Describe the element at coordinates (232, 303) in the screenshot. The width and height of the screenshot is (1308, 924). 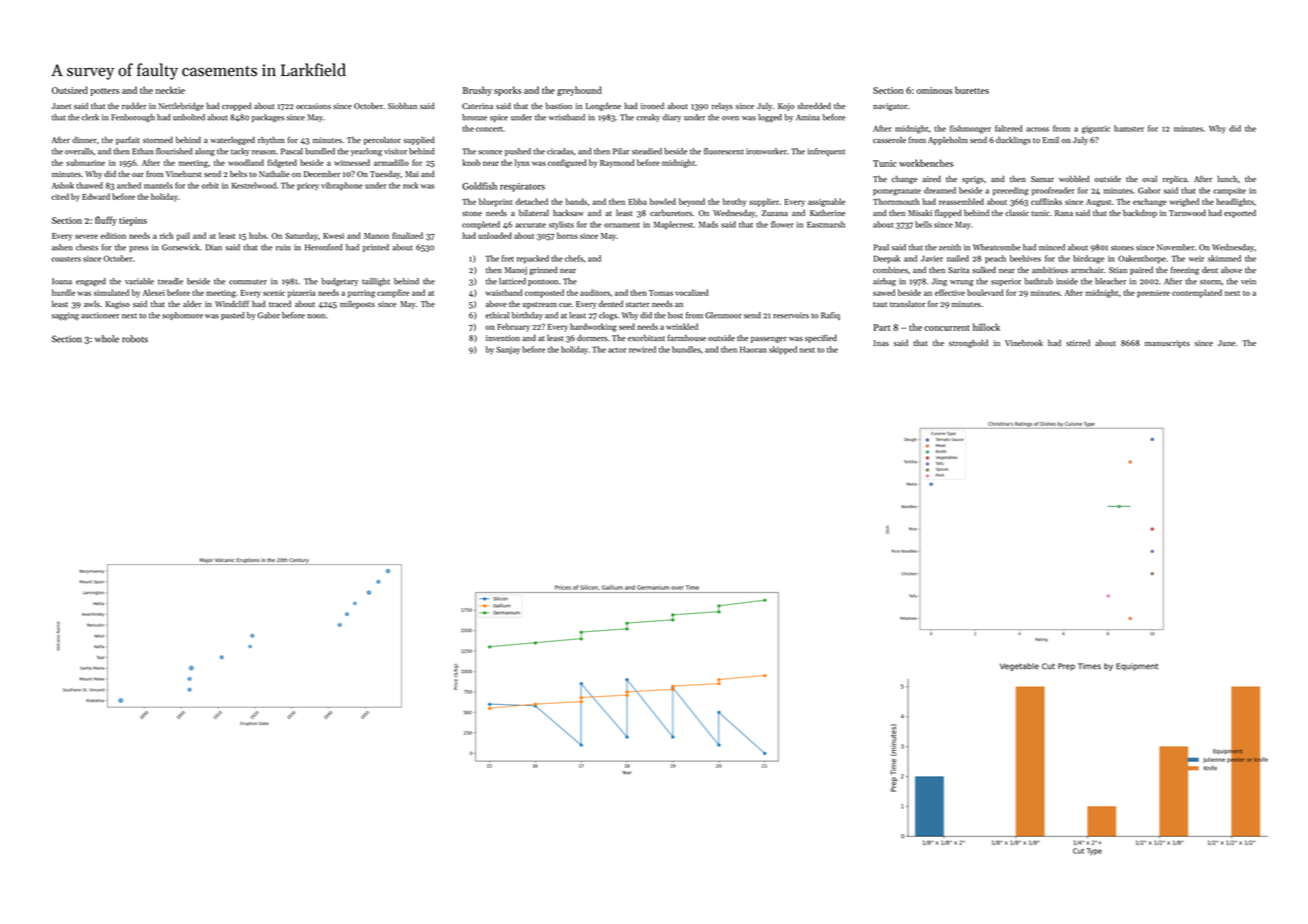
I see `Windcliff` at that location.
